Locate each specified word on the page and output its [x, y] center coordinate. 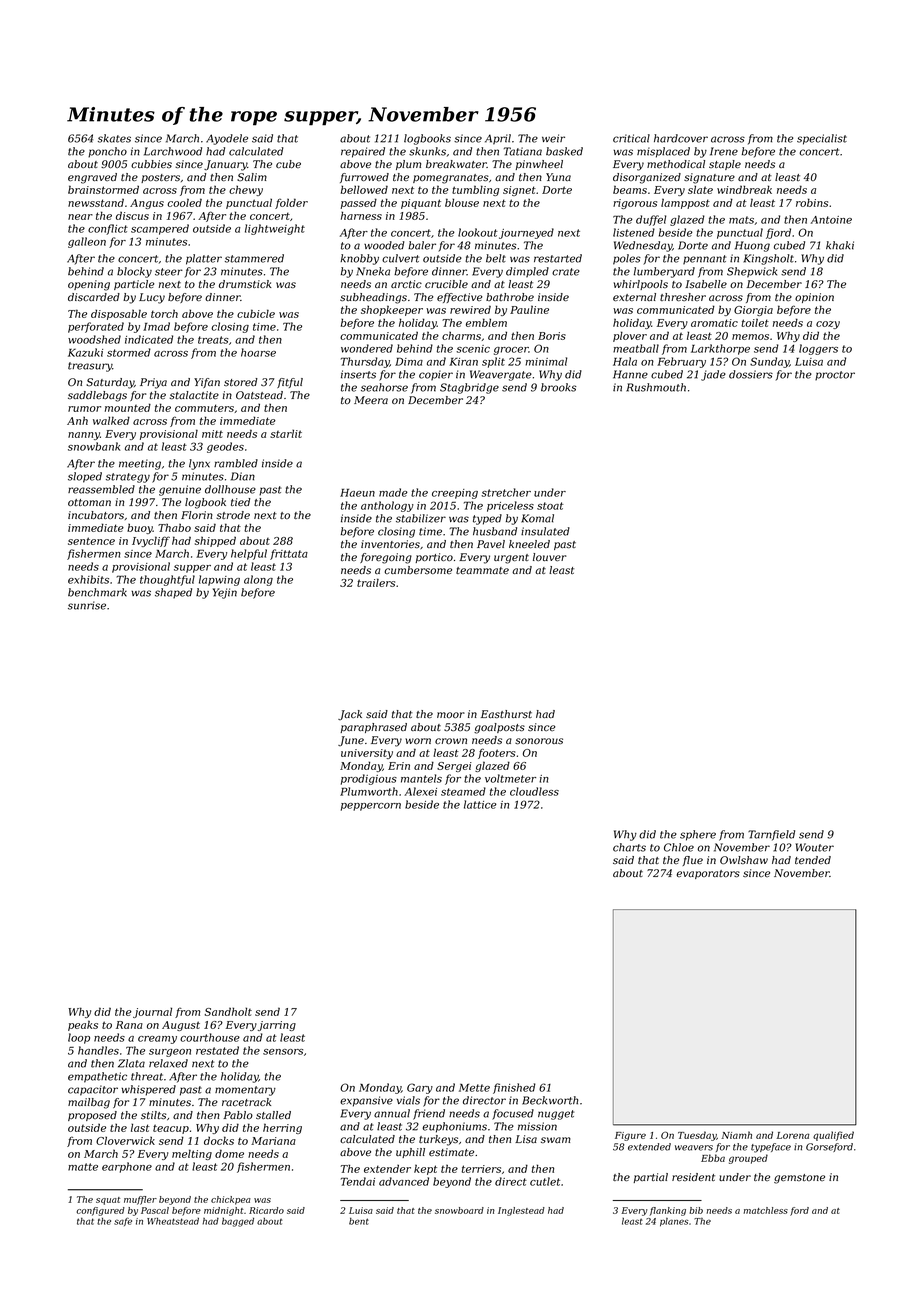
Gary [420, 1088]
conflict [108, 229]
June [351, 741]
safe [123, 1221]
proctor [835, 376]
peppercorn [371, 807]
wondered [367, 348]
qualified [833, 1136]
